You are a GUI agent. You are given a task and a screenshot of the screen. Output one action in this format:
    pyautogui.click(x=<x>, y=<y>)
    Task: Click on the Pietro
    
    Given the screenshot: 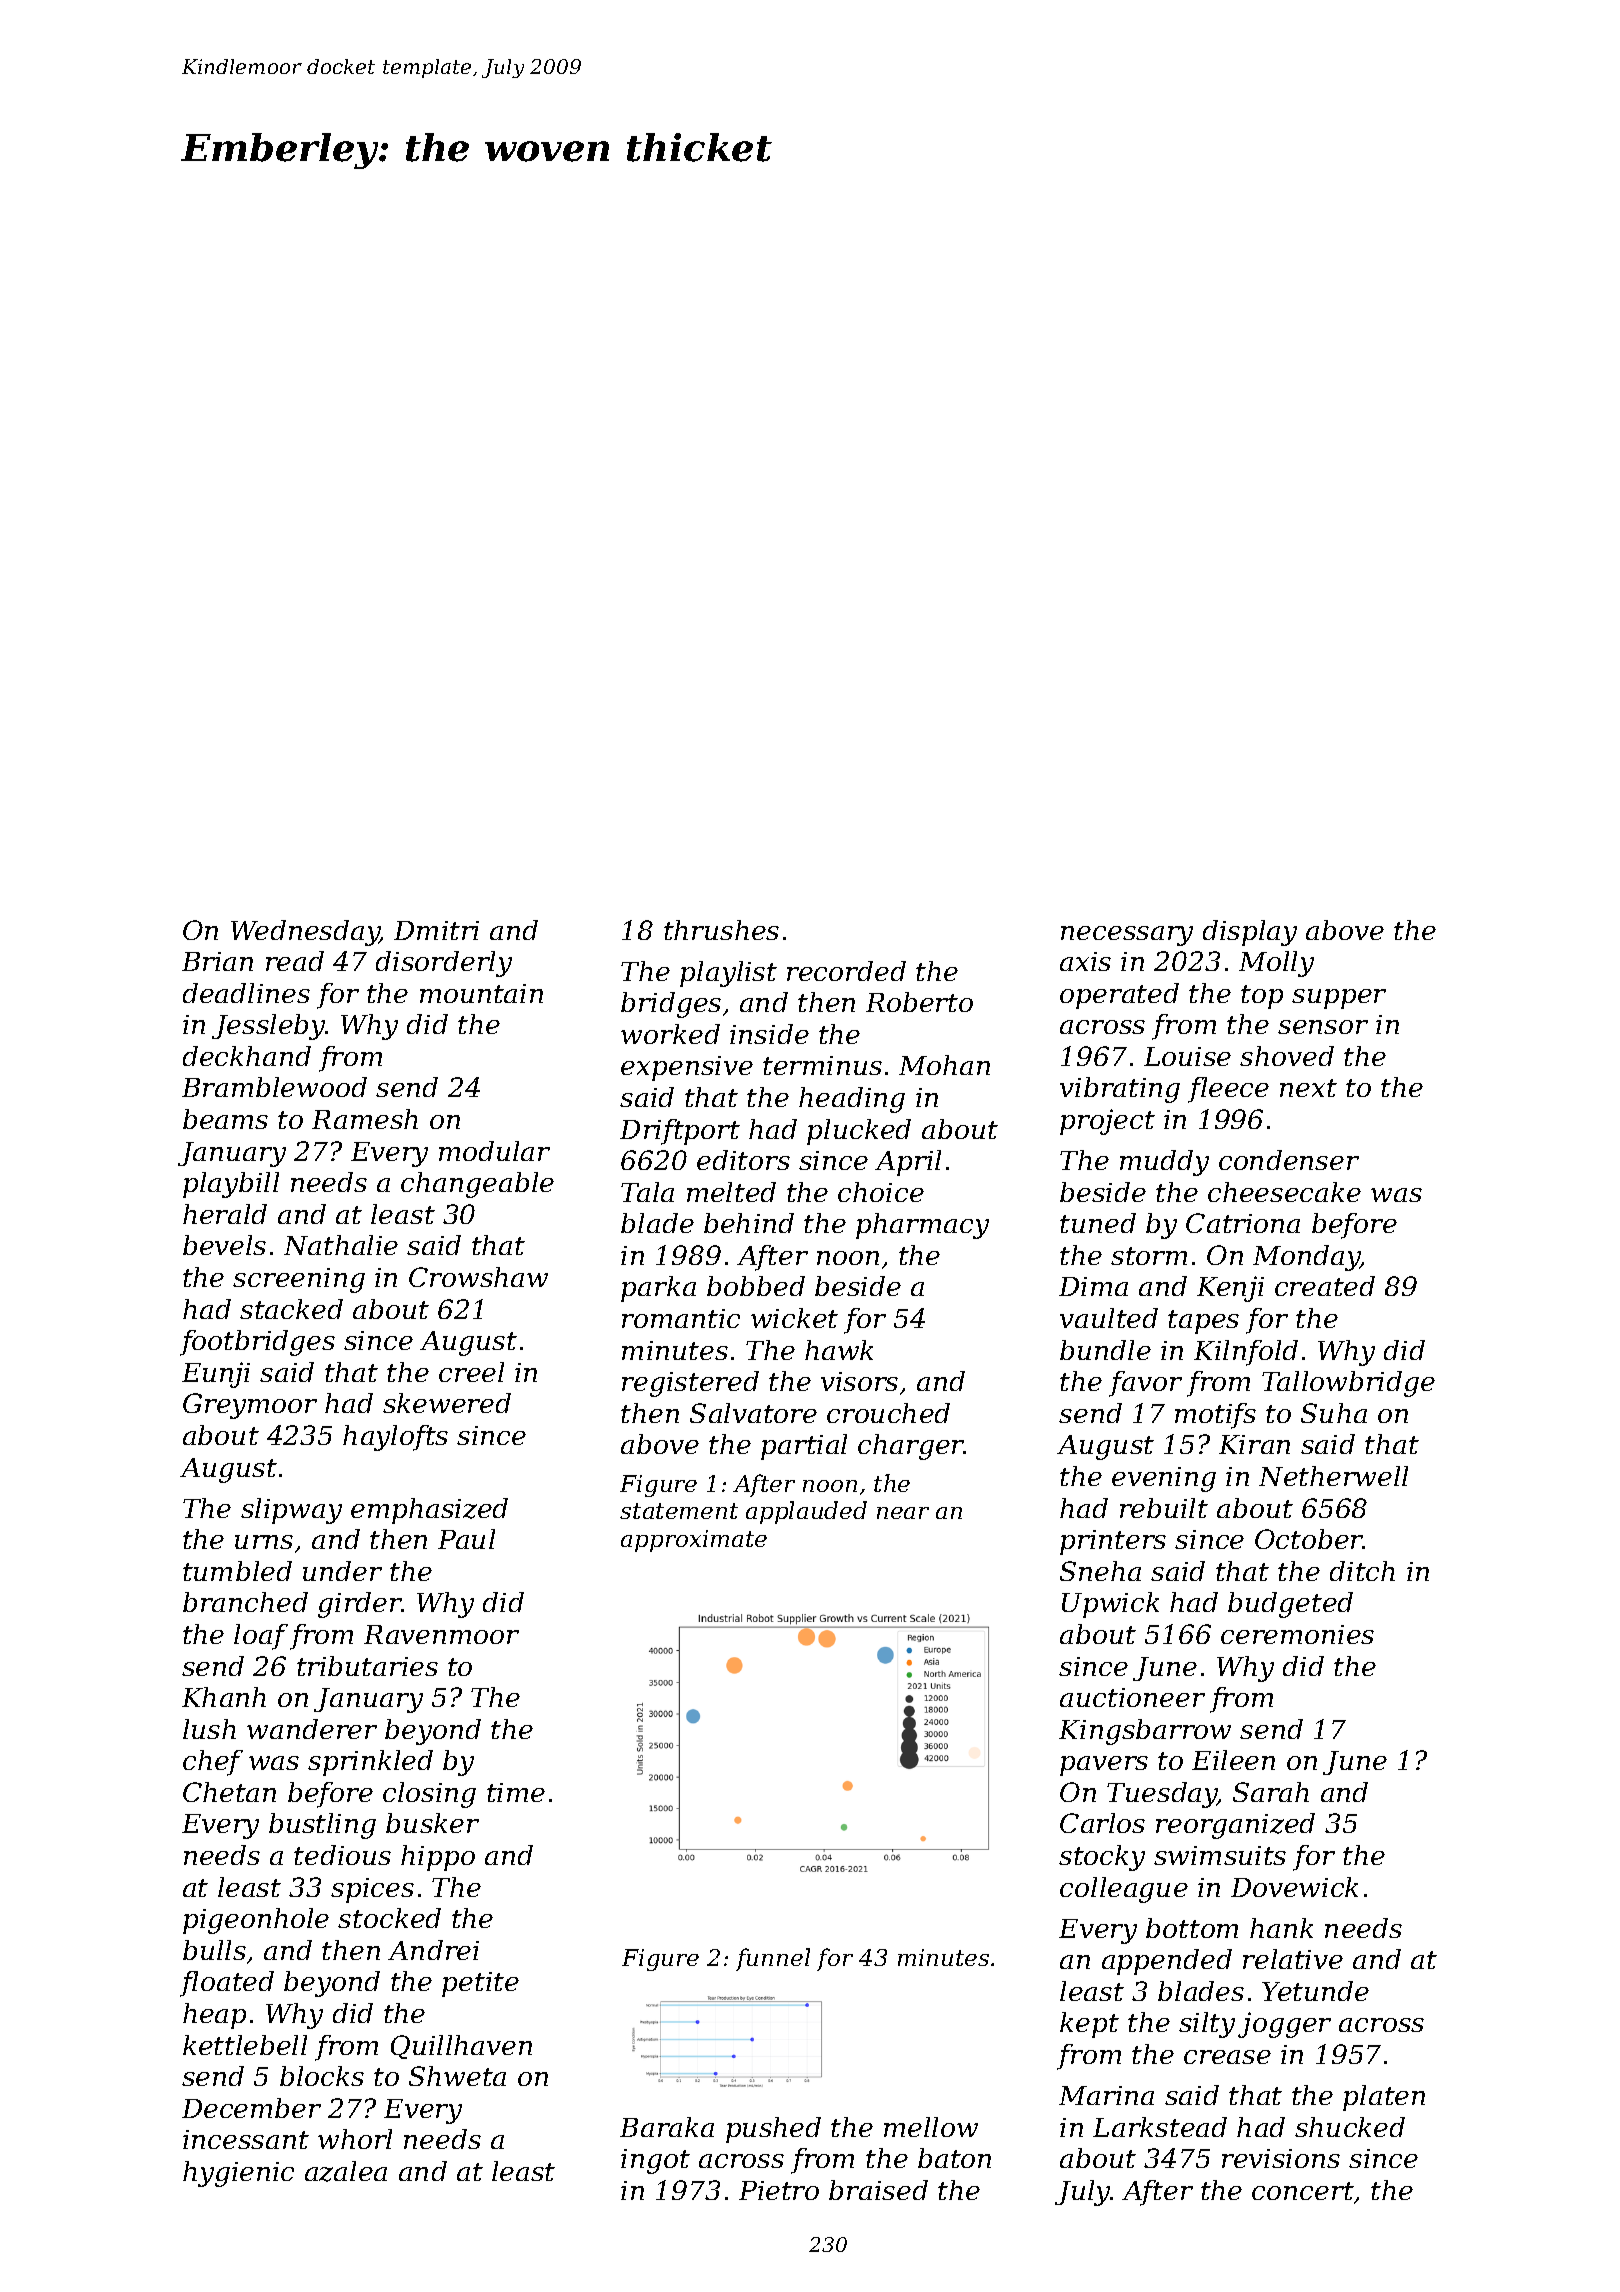 What is the action you would take?
    pyautogui.click(x=779, y=2190)
